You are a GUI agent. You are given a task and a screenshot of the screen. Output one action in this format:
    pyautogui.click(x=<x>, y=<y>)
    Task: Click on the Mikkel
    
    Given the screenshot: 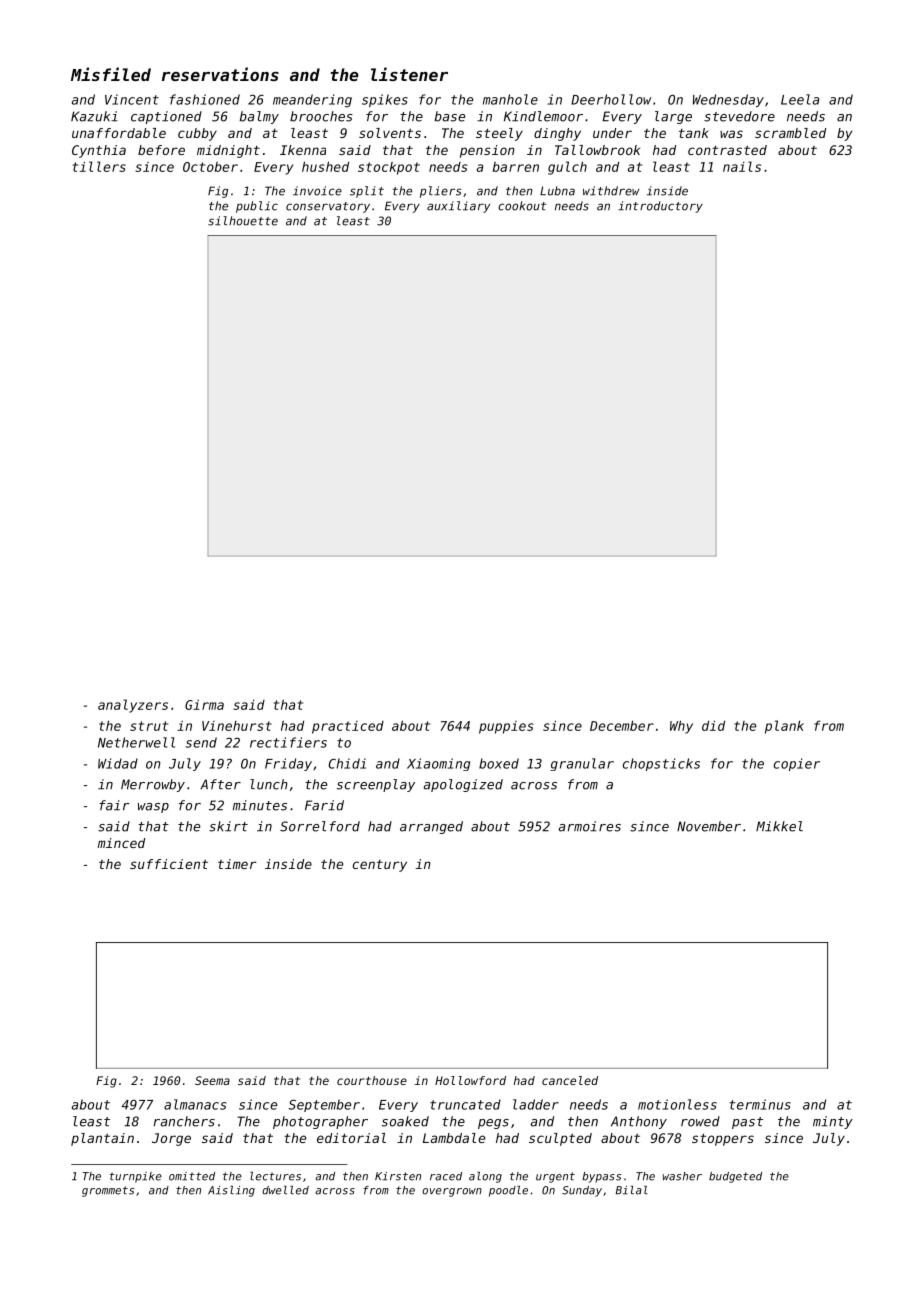 What is the action you would take?
    pyautogui.click(x=779, y=826)
